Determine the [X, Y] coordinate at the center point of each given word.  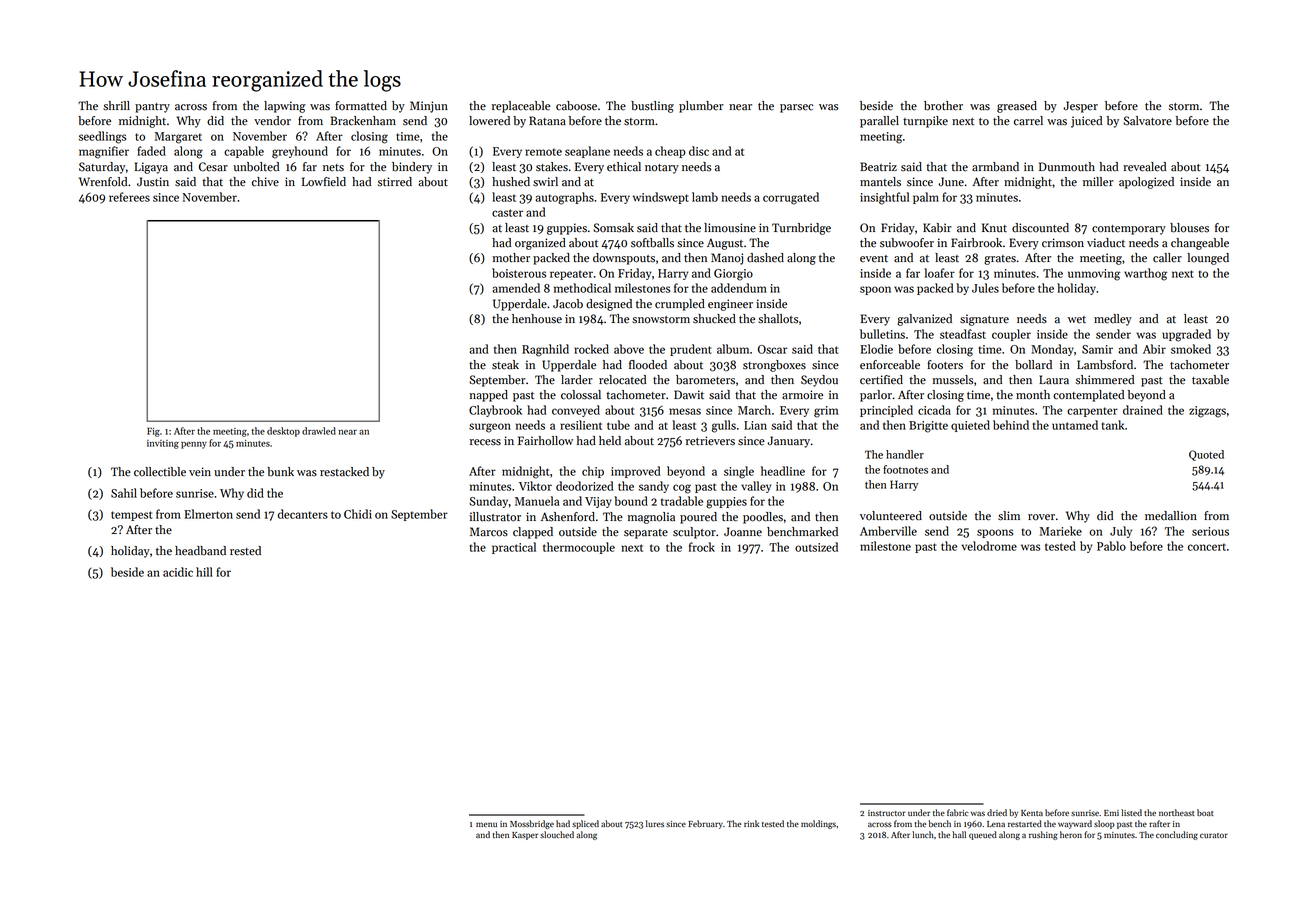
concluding [1177, 835]
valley [756, 487]
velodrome [989, 546]
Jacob [568, 304]
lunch [923, 834]
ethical [624, 167]
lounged [1208, 259]
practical [514, 548]
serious [1210, 531]
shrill [116, 106]
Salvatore [1147, 121]
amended [516, 288]
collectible [160, 472]
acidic [178, 572]
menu [486, 824]
